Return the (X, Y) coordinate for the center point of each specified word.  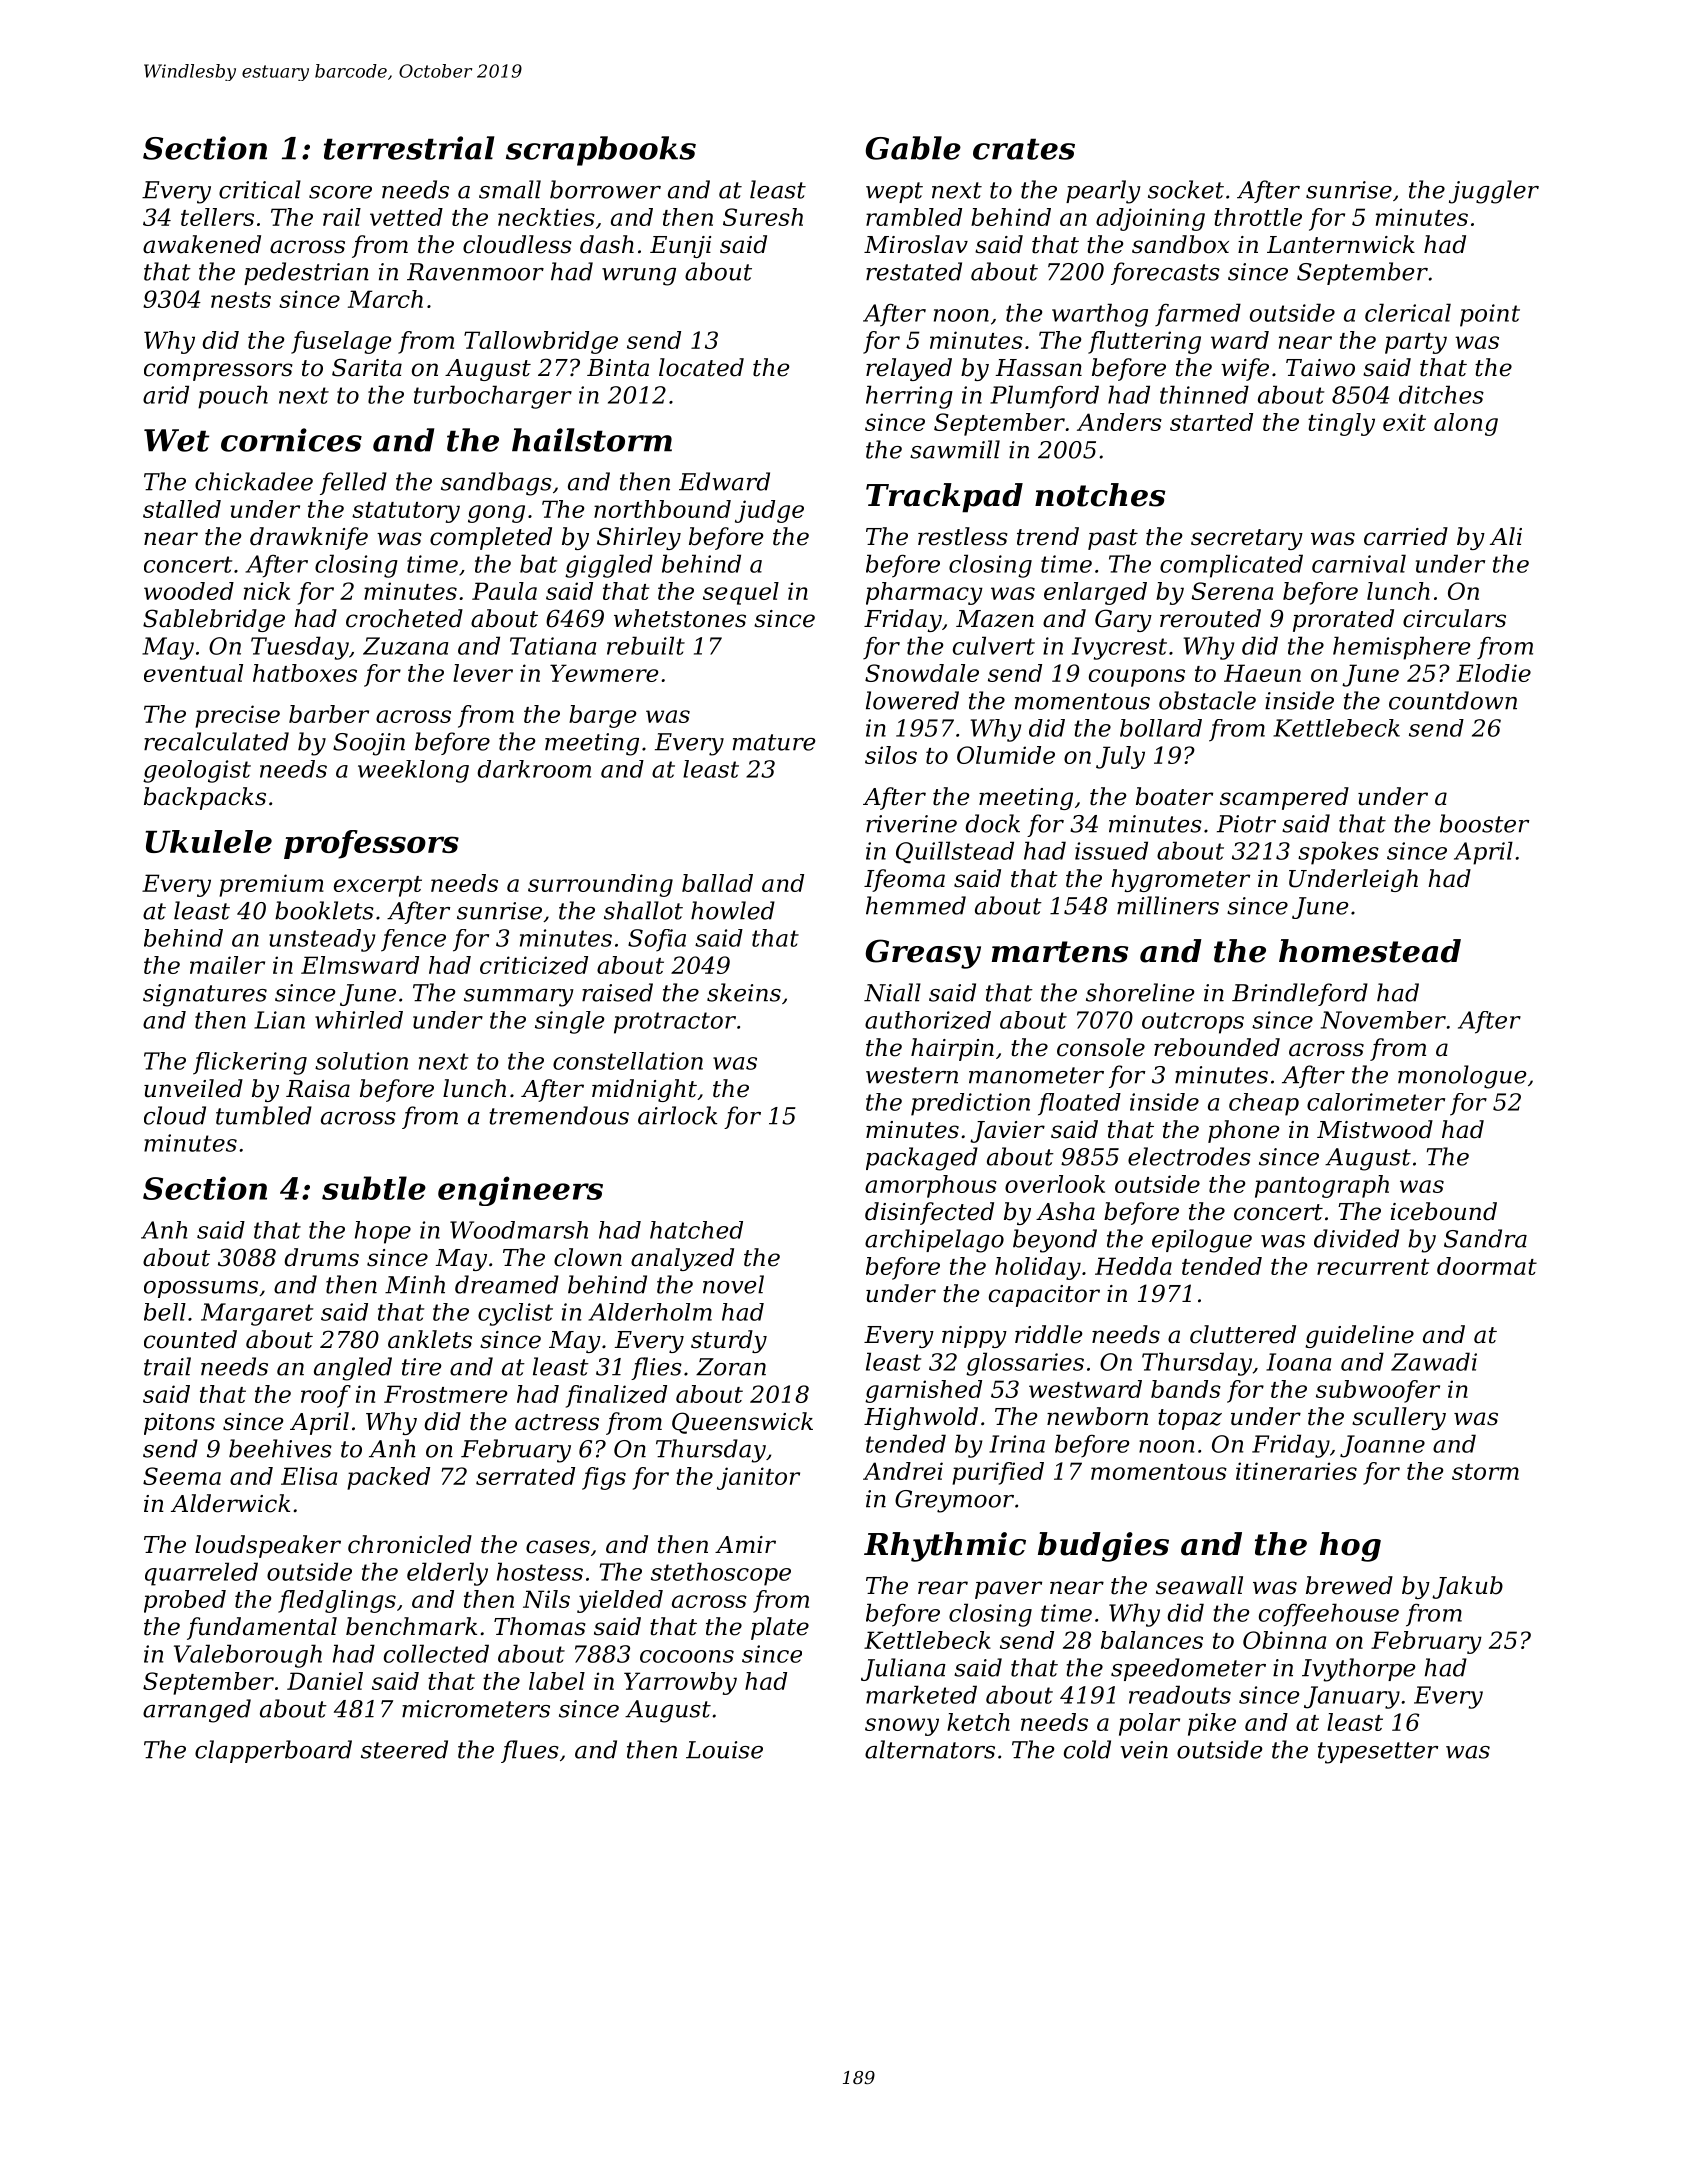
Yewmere (604, 673)
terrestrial (409, 148)
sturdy (729, 1341)
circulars (1454, 618)
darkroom (534, 769)
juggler (1494, 192)
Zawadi (1434, 1361)
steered (404, 1749)
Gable (913, 148)
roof (326, 1396)
